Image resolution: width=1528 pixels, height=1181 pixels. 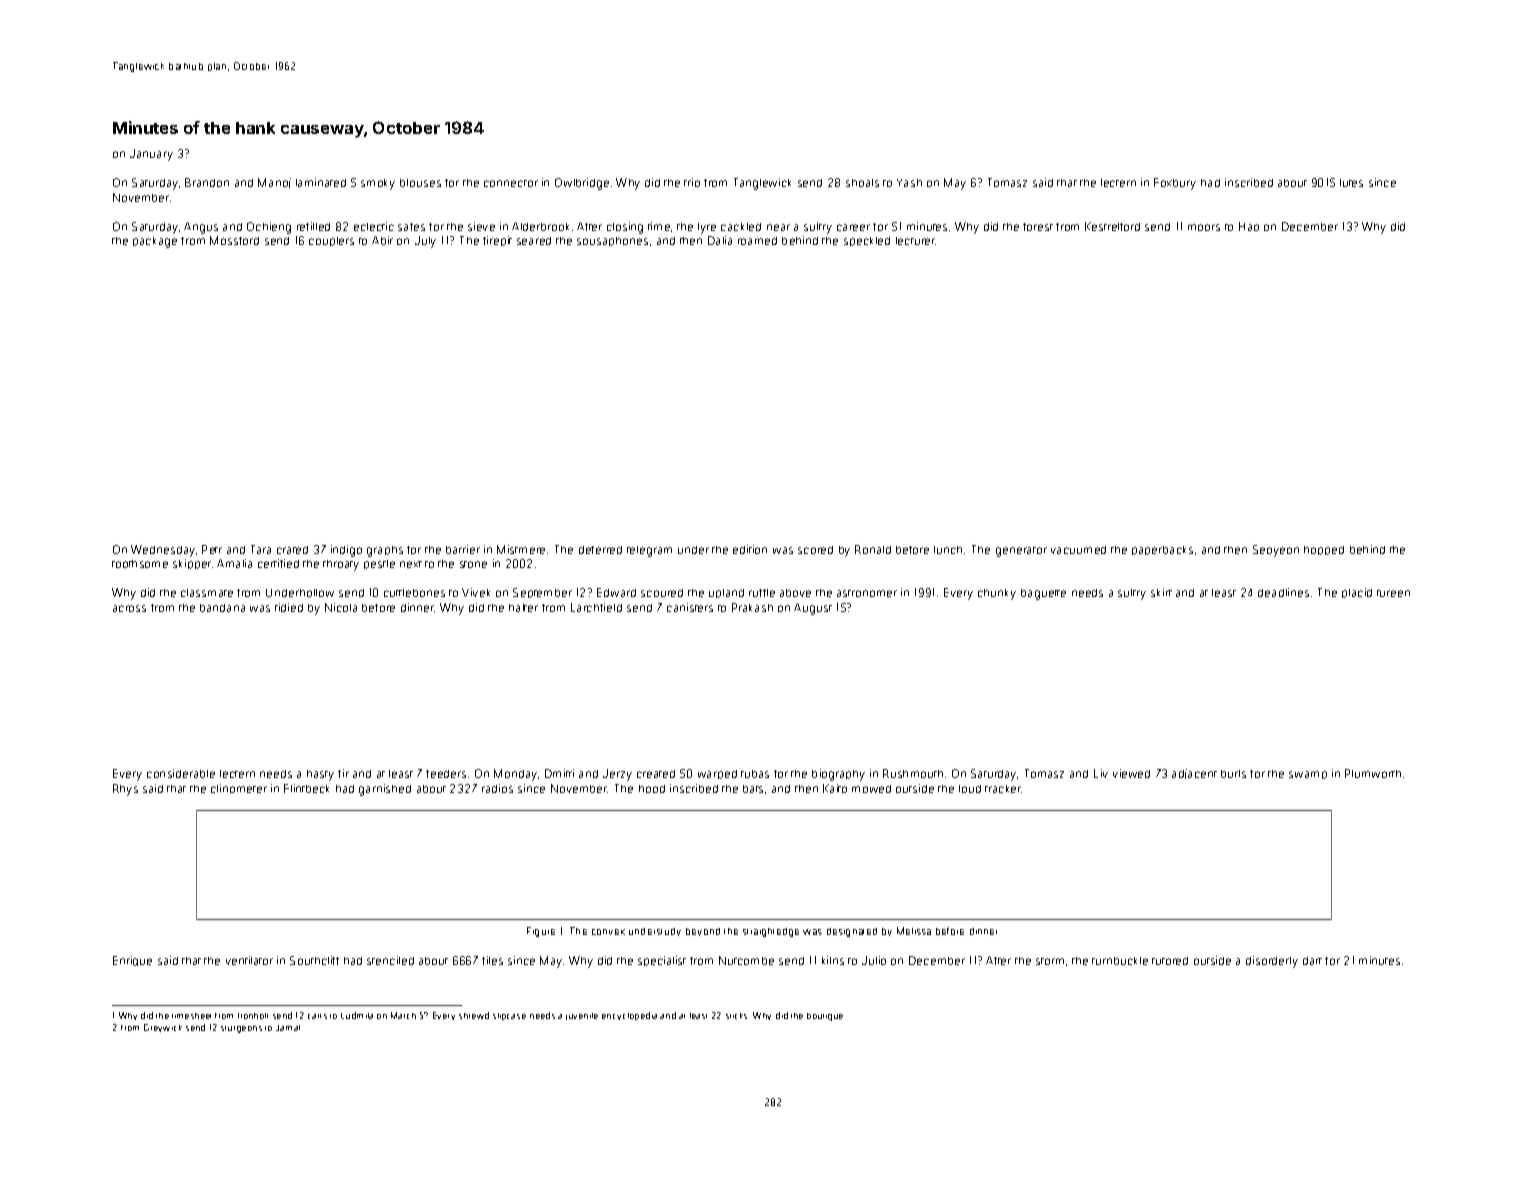 I want to click on viewed, so click(x=1131, y=773).
